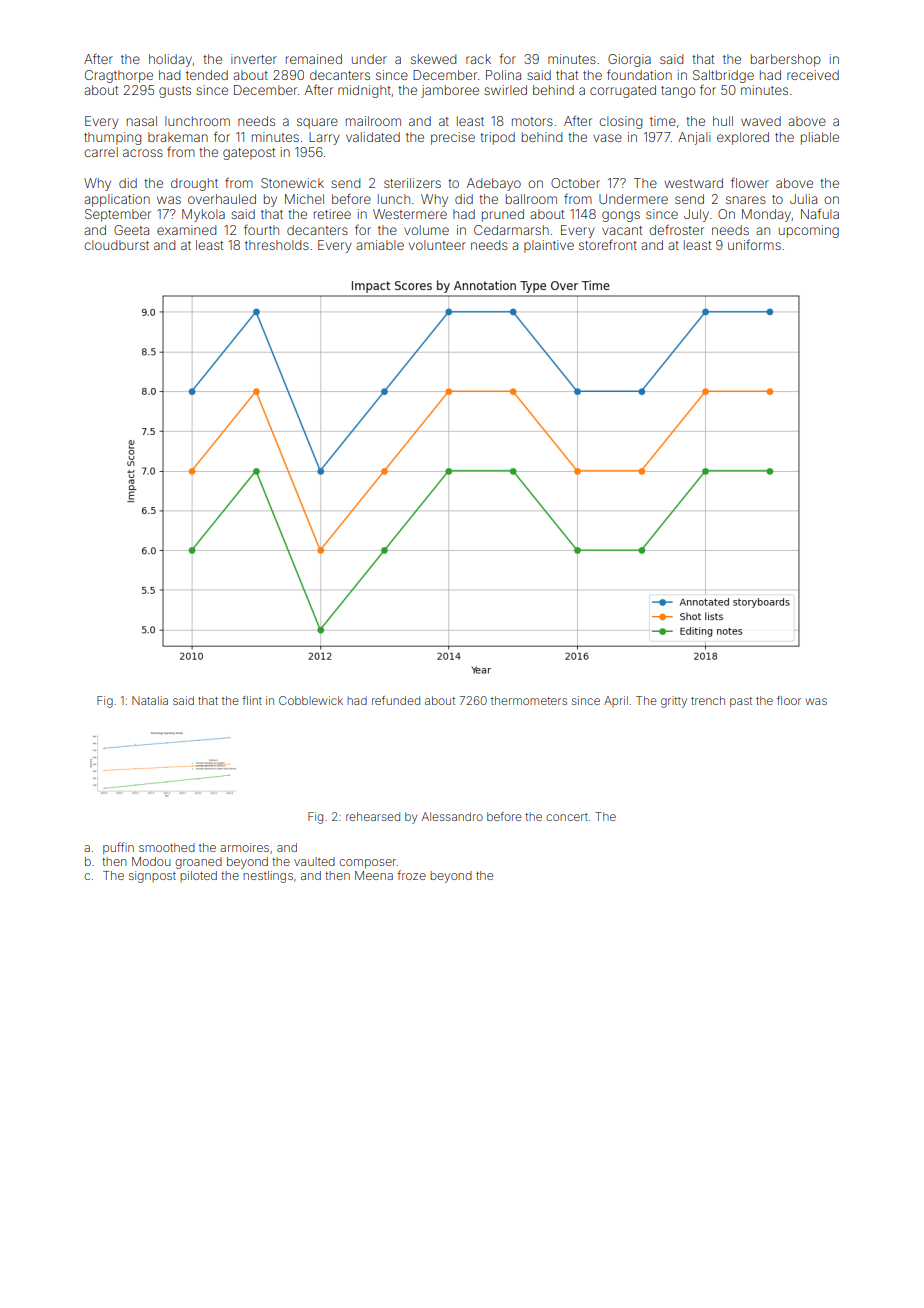  Describe the element at coordinates (244, 847) in the screenshot. I see `armoires` at that location.
